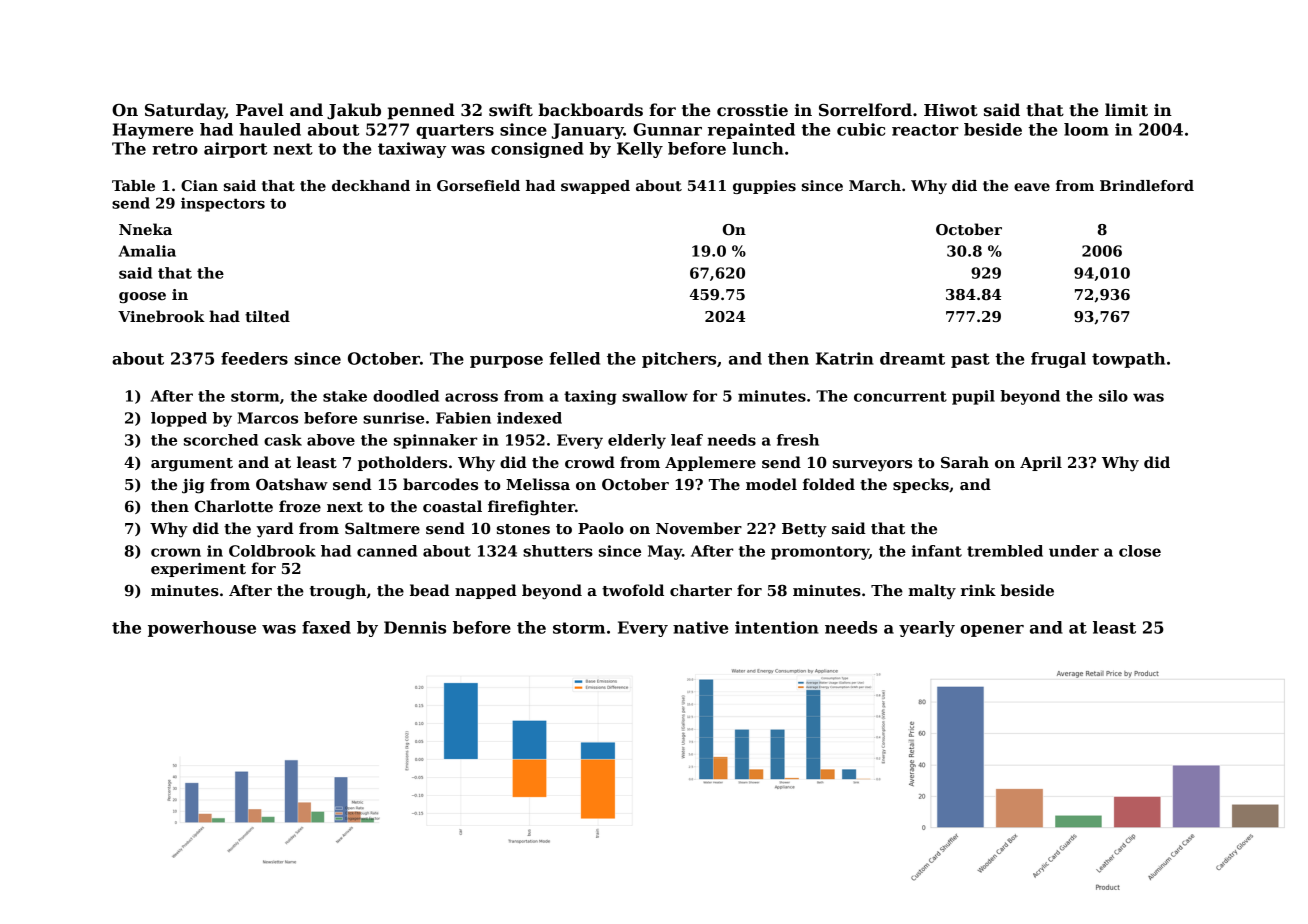  What do you see at coordinates (925, 130) in the screenshot?
I see `reactor` at bounding box center [925, 130].
